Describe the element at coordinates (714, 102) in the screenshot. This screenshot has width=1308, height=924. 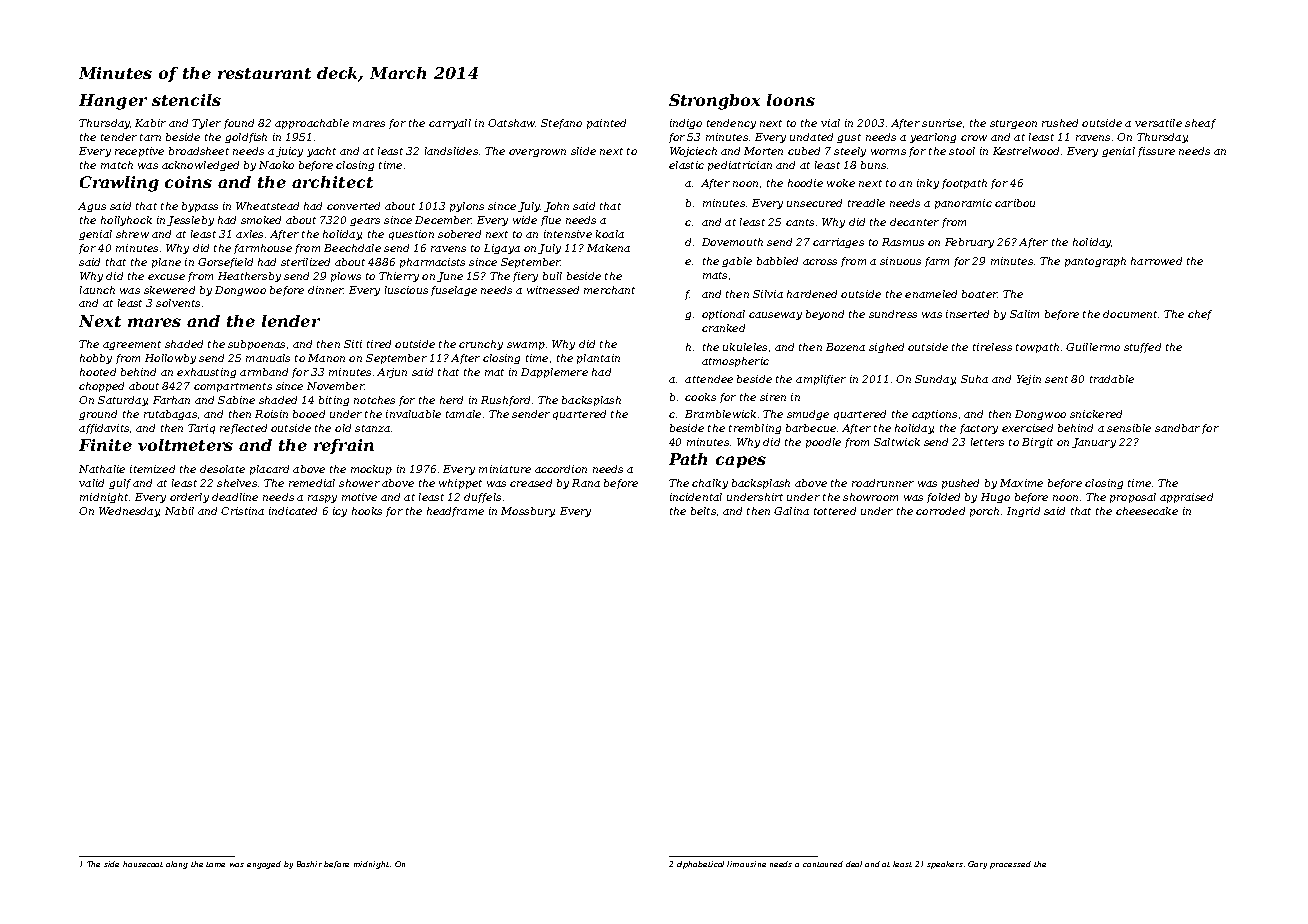
I see `Strongbox` at that location.
